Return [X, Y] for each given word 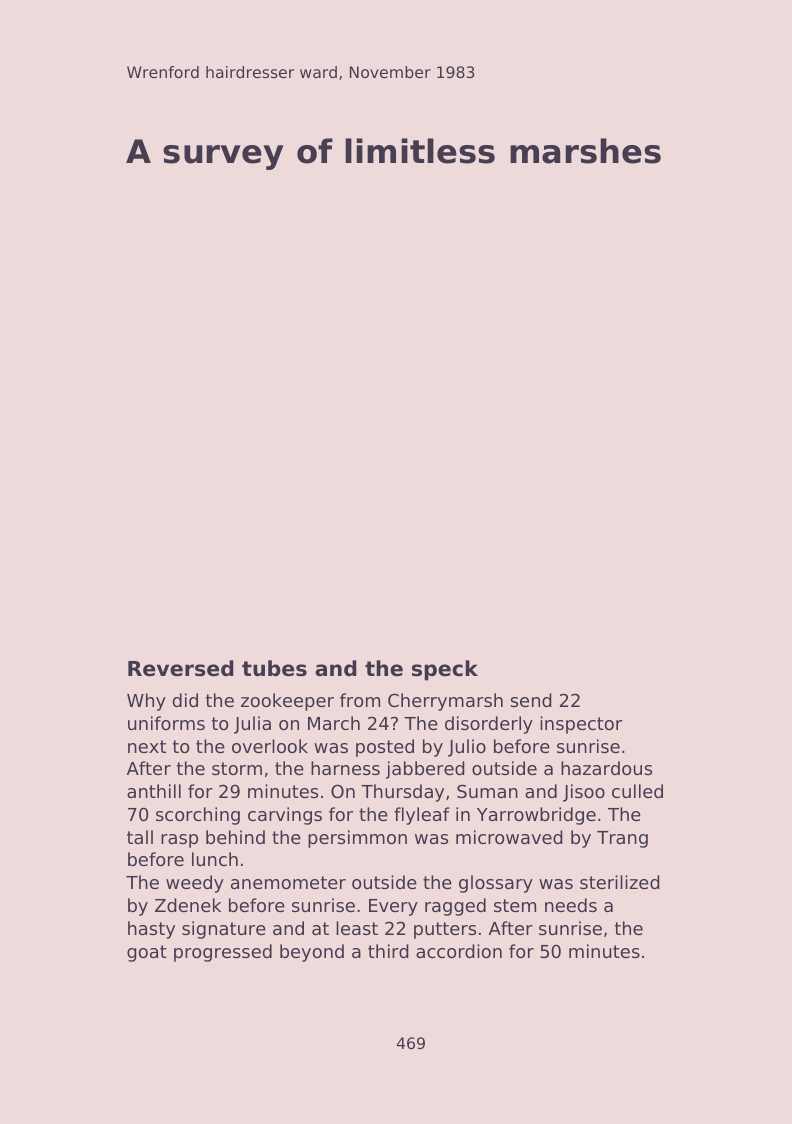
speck [445, 670]
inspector [581, 725]
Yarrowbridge [536, 816]
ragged [455, 907]
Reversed [181, 668]
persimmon [357, 839]
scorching [198, 816]
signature [224, 930]
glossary [496, 884]
